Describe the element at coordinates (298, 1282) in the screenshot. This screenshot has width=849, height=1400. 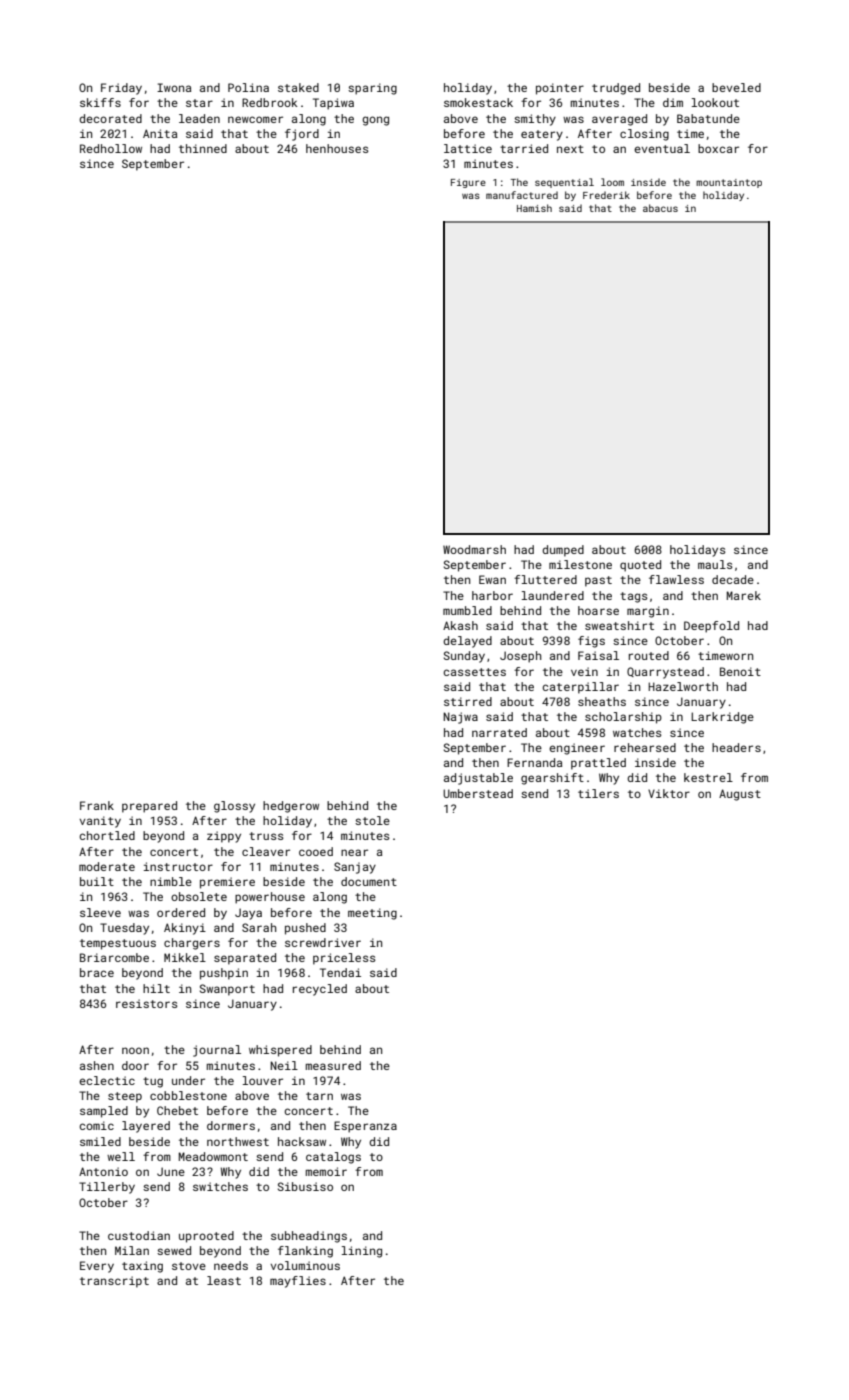
I see `mayflies` at that location.
